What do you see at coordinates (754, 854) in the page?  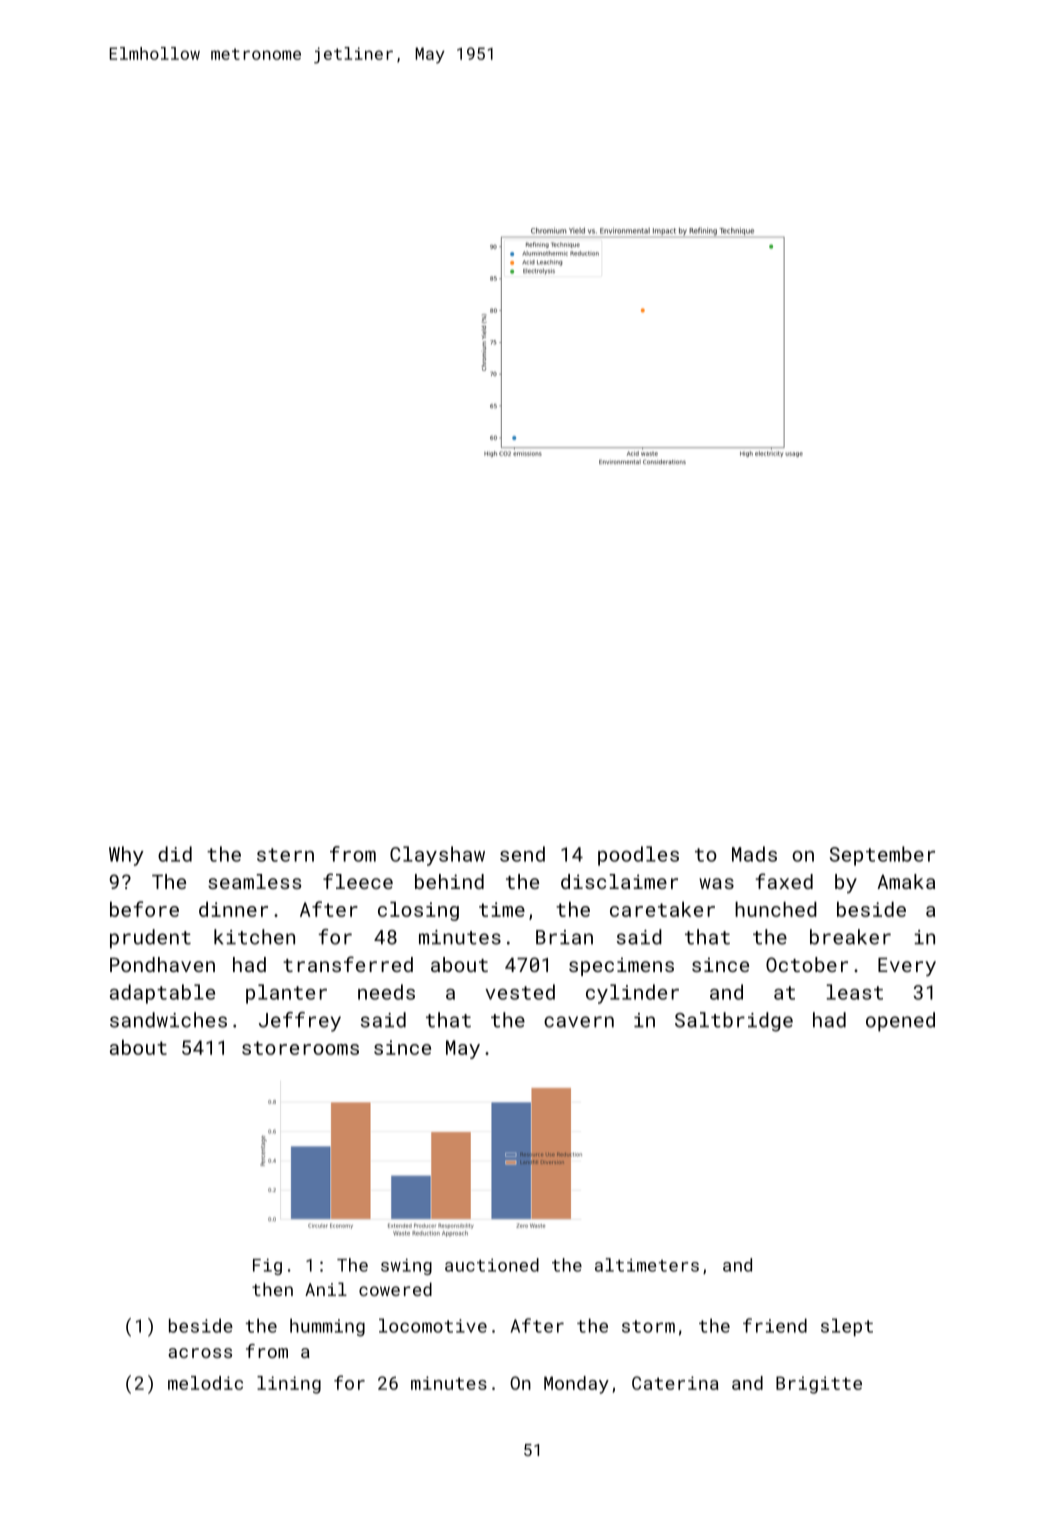 I see `Mads` at bounding box center [754, 854].
